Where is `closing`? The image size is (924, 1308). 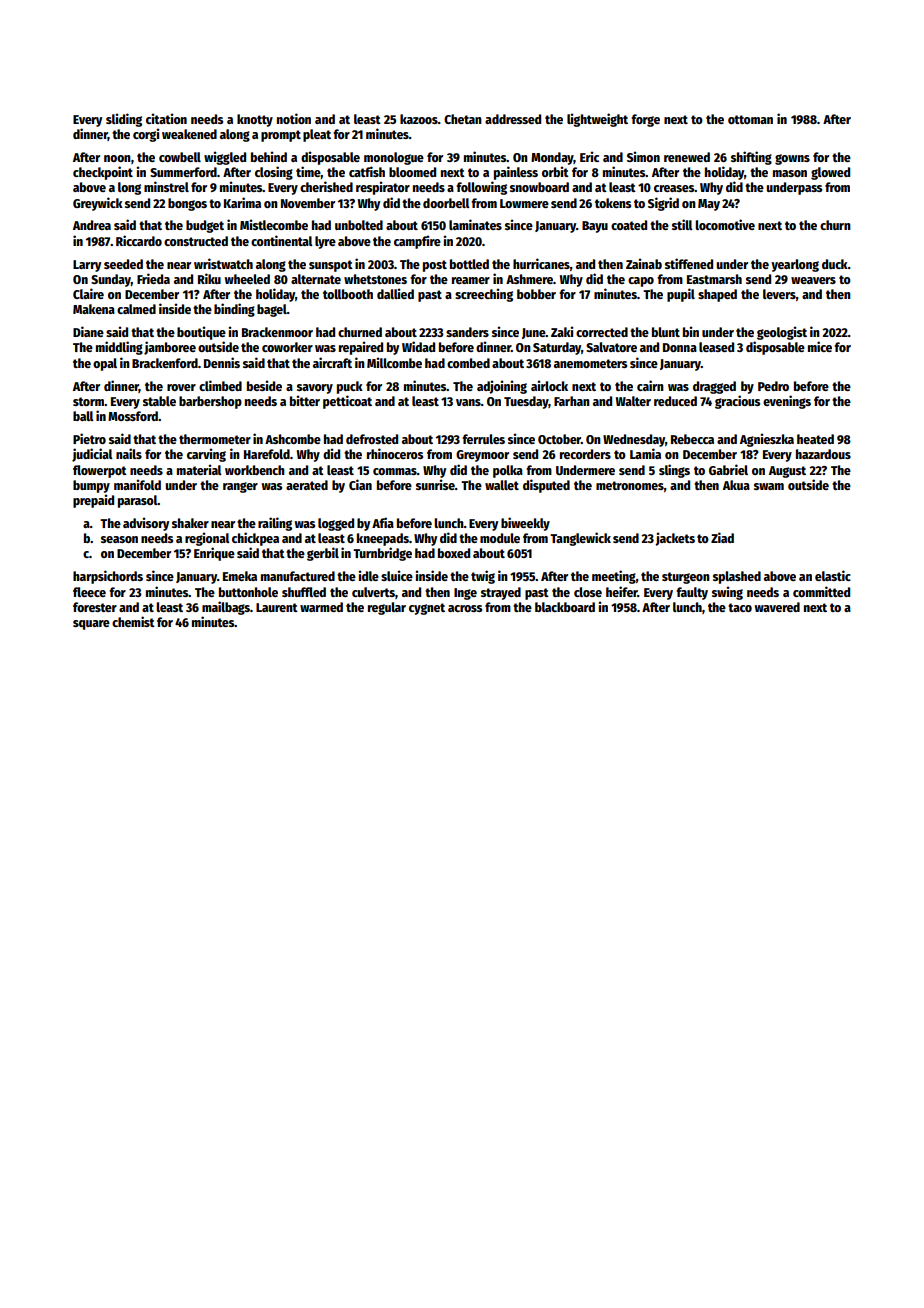
closing is located at coordinates (274, 173).
